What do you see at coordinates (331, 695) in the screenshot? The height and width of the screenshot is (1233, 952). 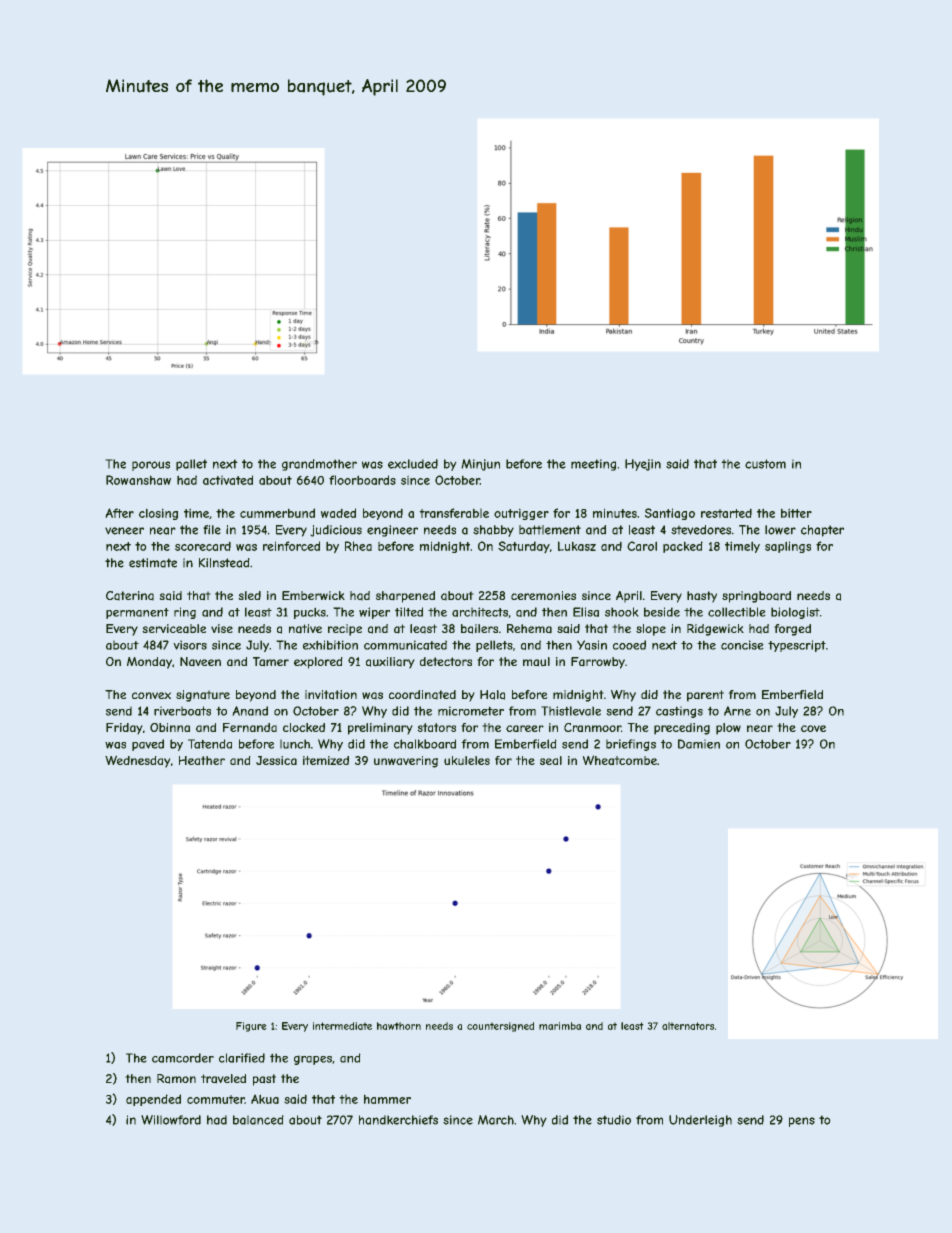 I see `invitation` at bounding box center [331, 695].
